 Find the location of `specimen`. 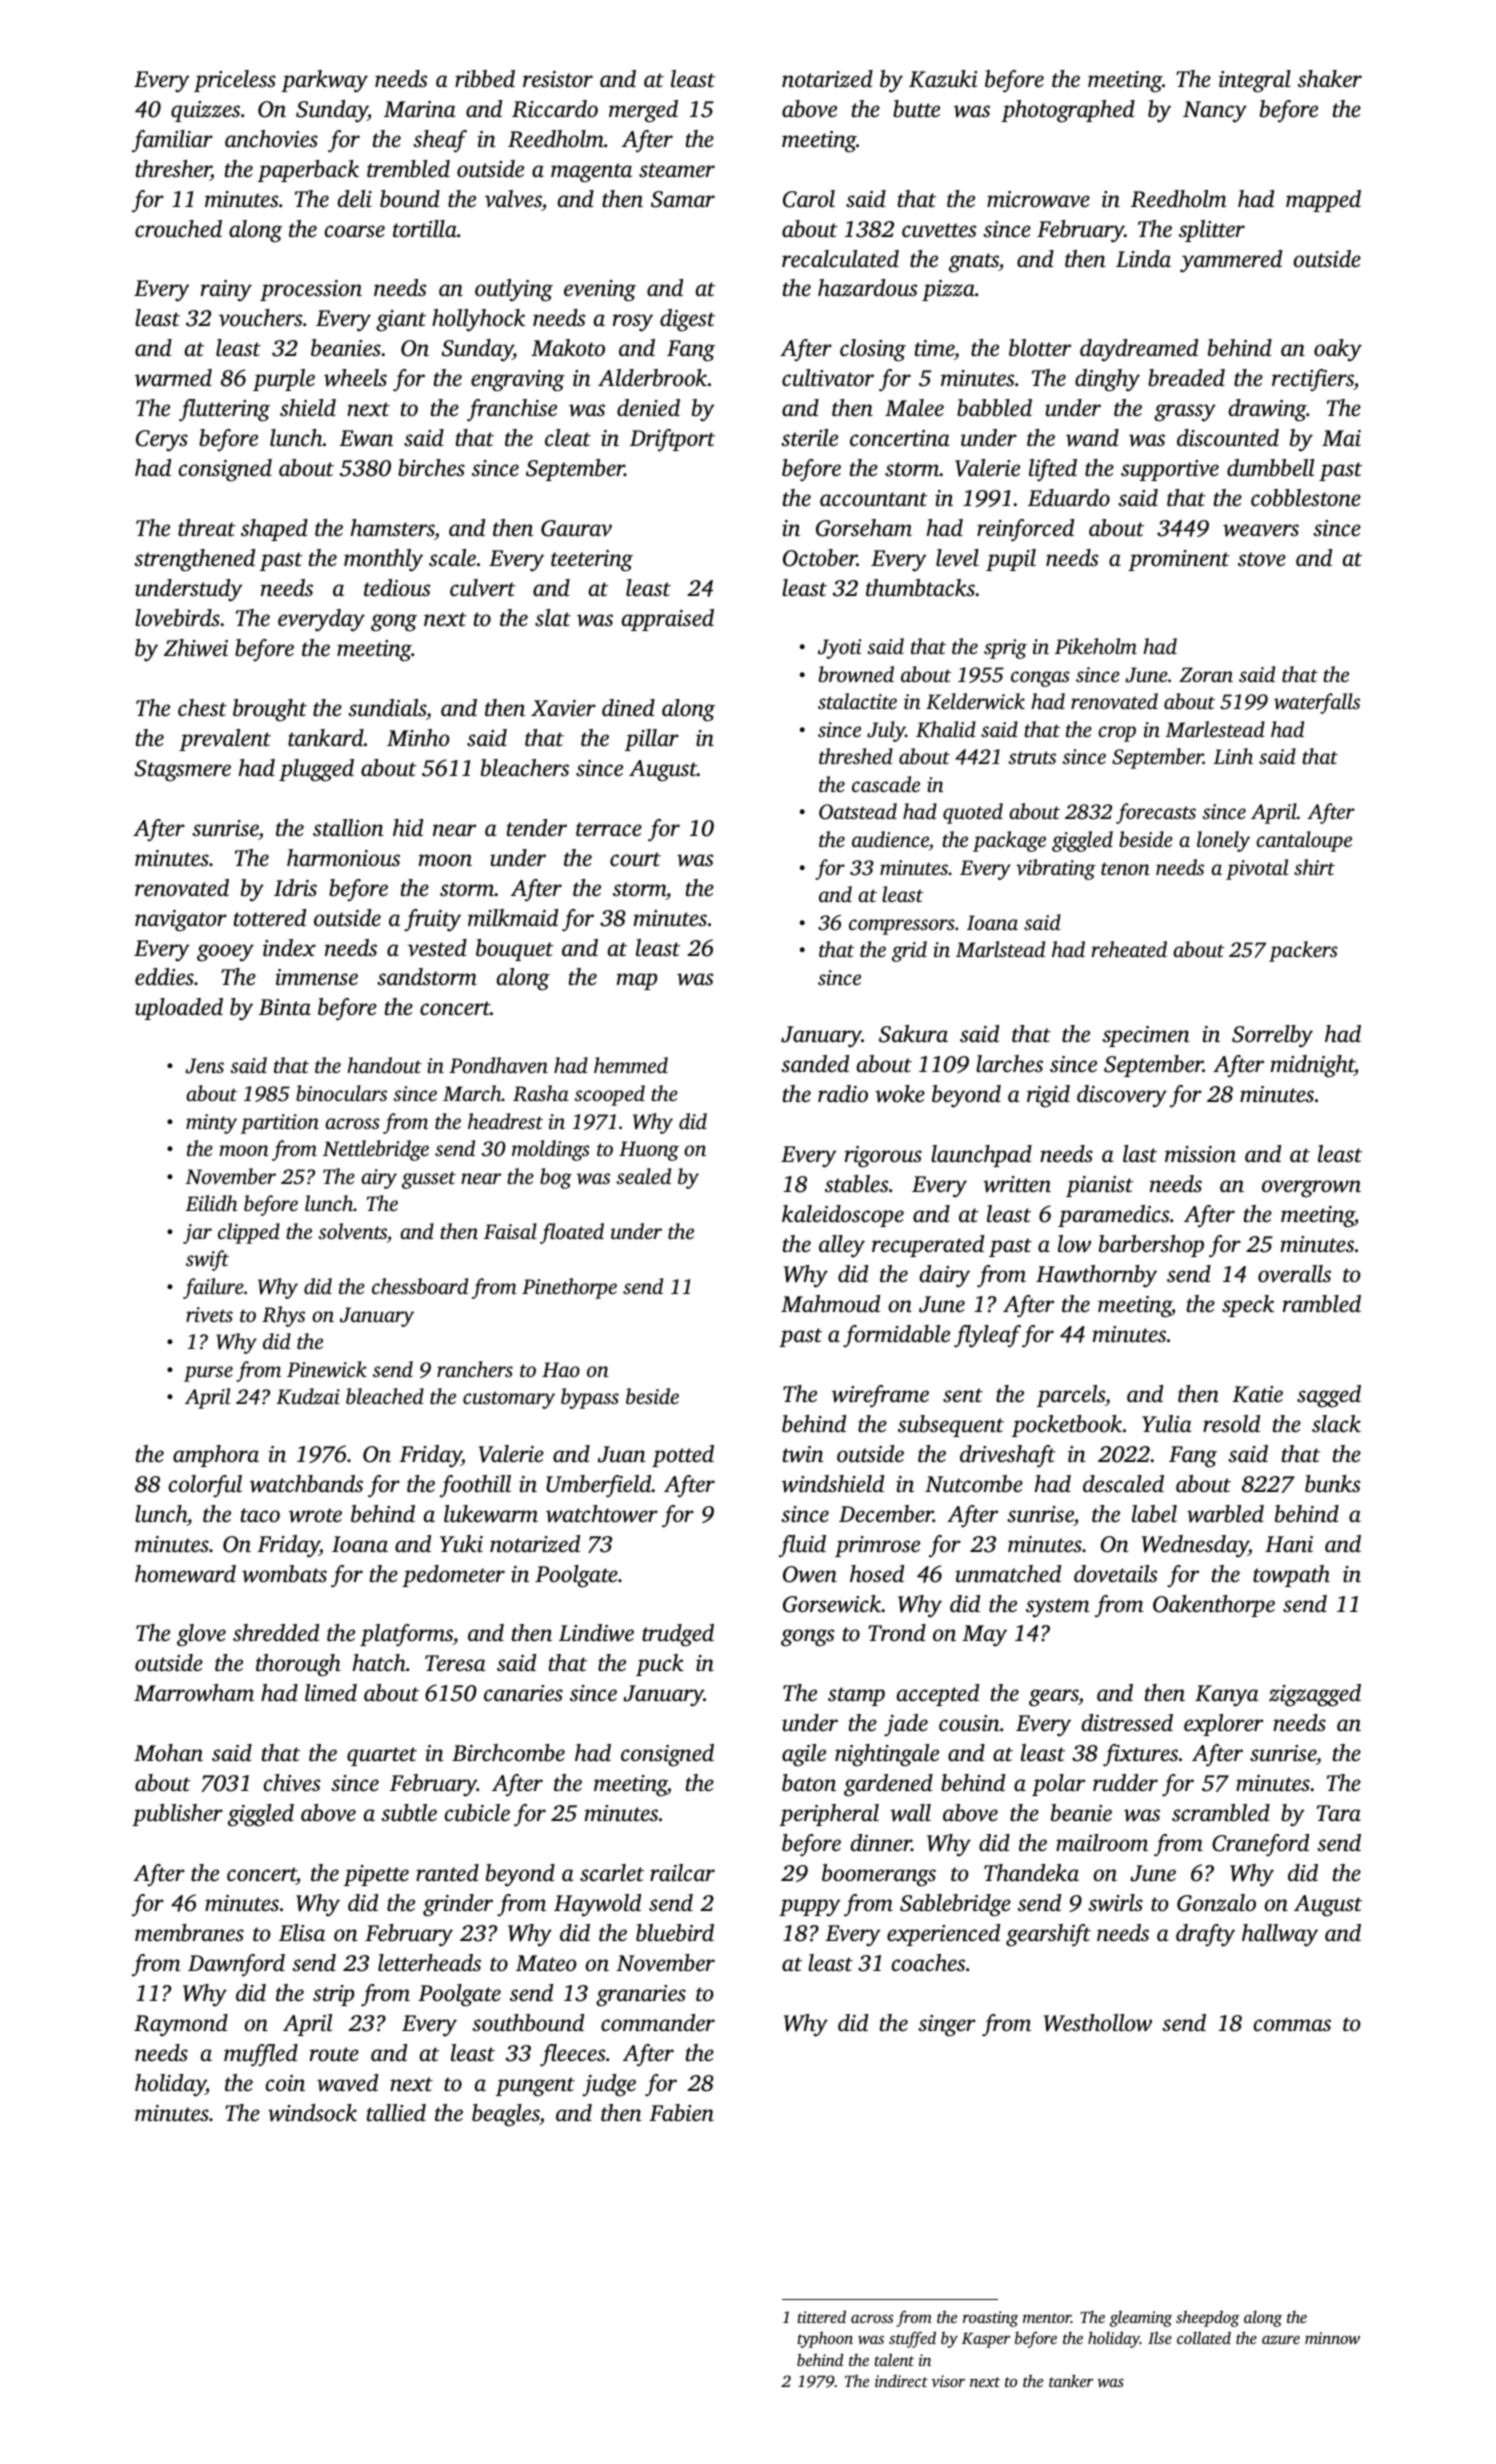

specimen is located at coordinates (1146, 1036).
